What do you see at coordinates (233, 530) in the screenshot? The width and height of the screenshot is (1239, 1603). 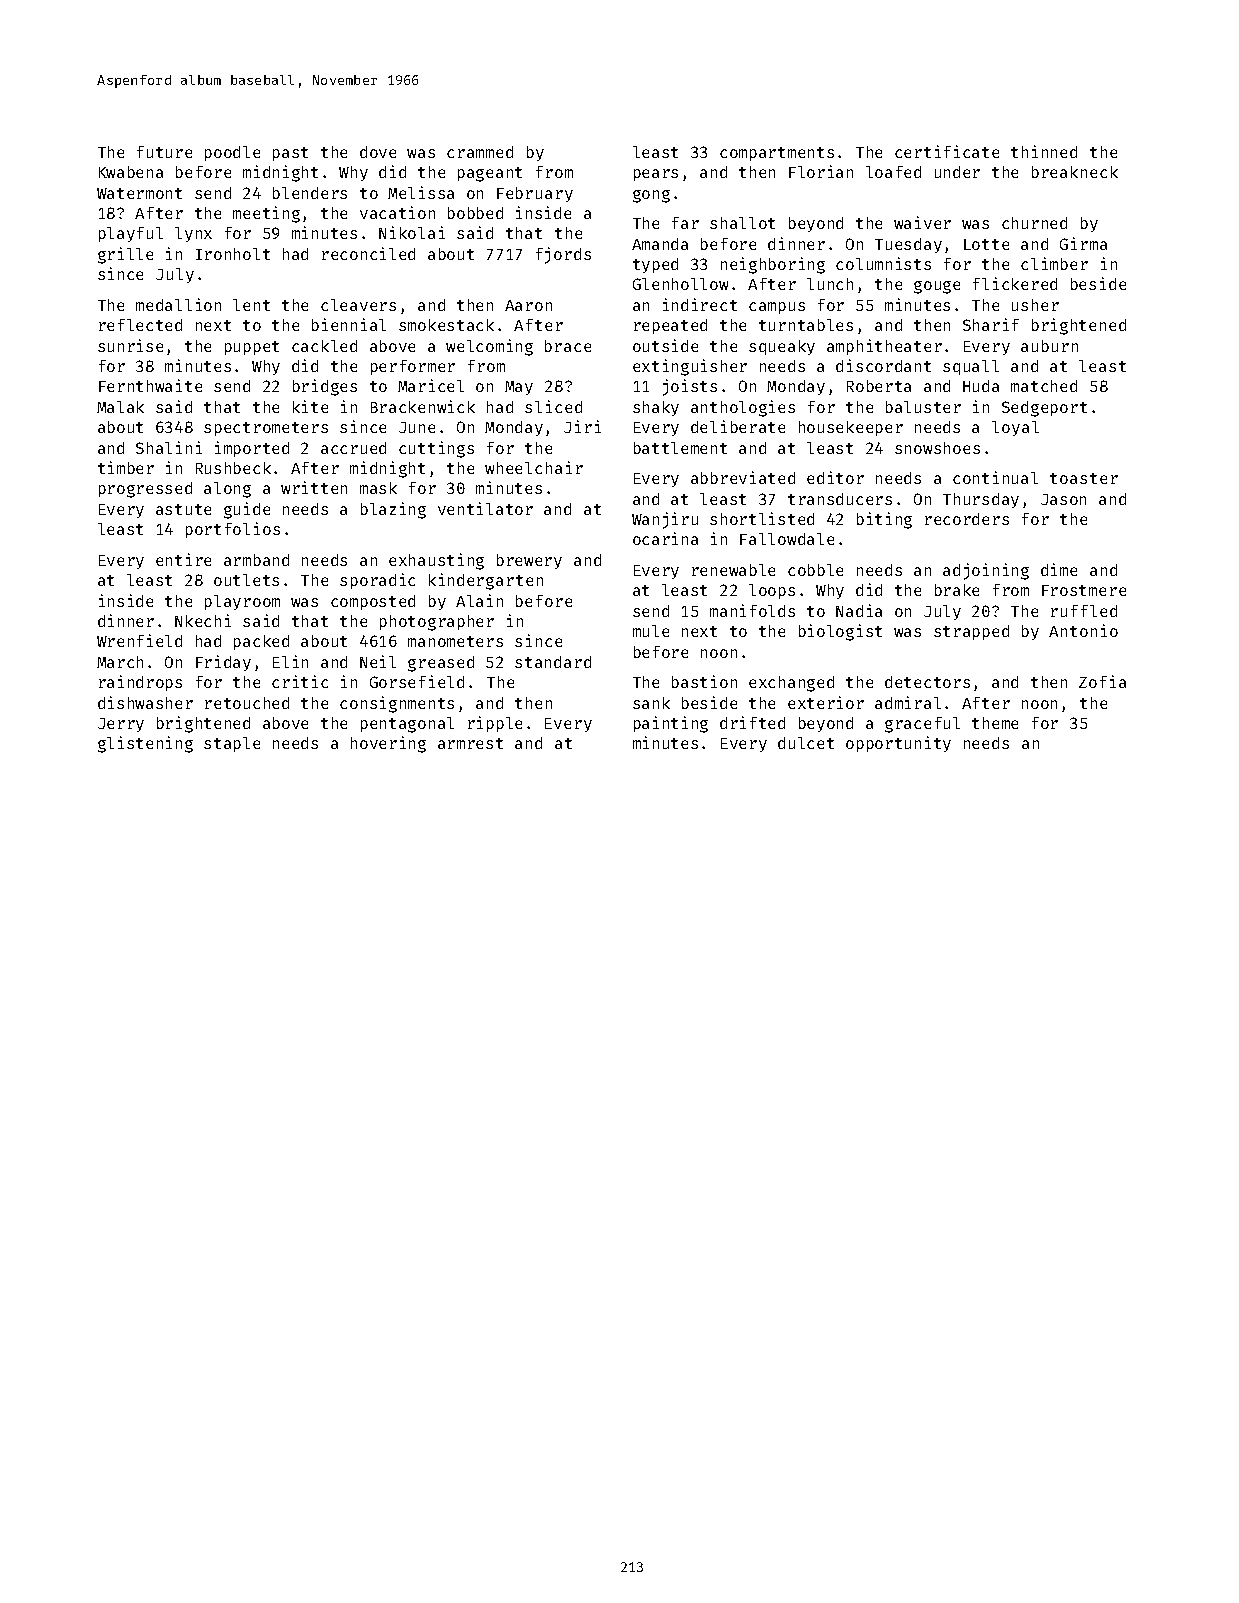 I see `portfolios` at bounding box center [233, 530].
